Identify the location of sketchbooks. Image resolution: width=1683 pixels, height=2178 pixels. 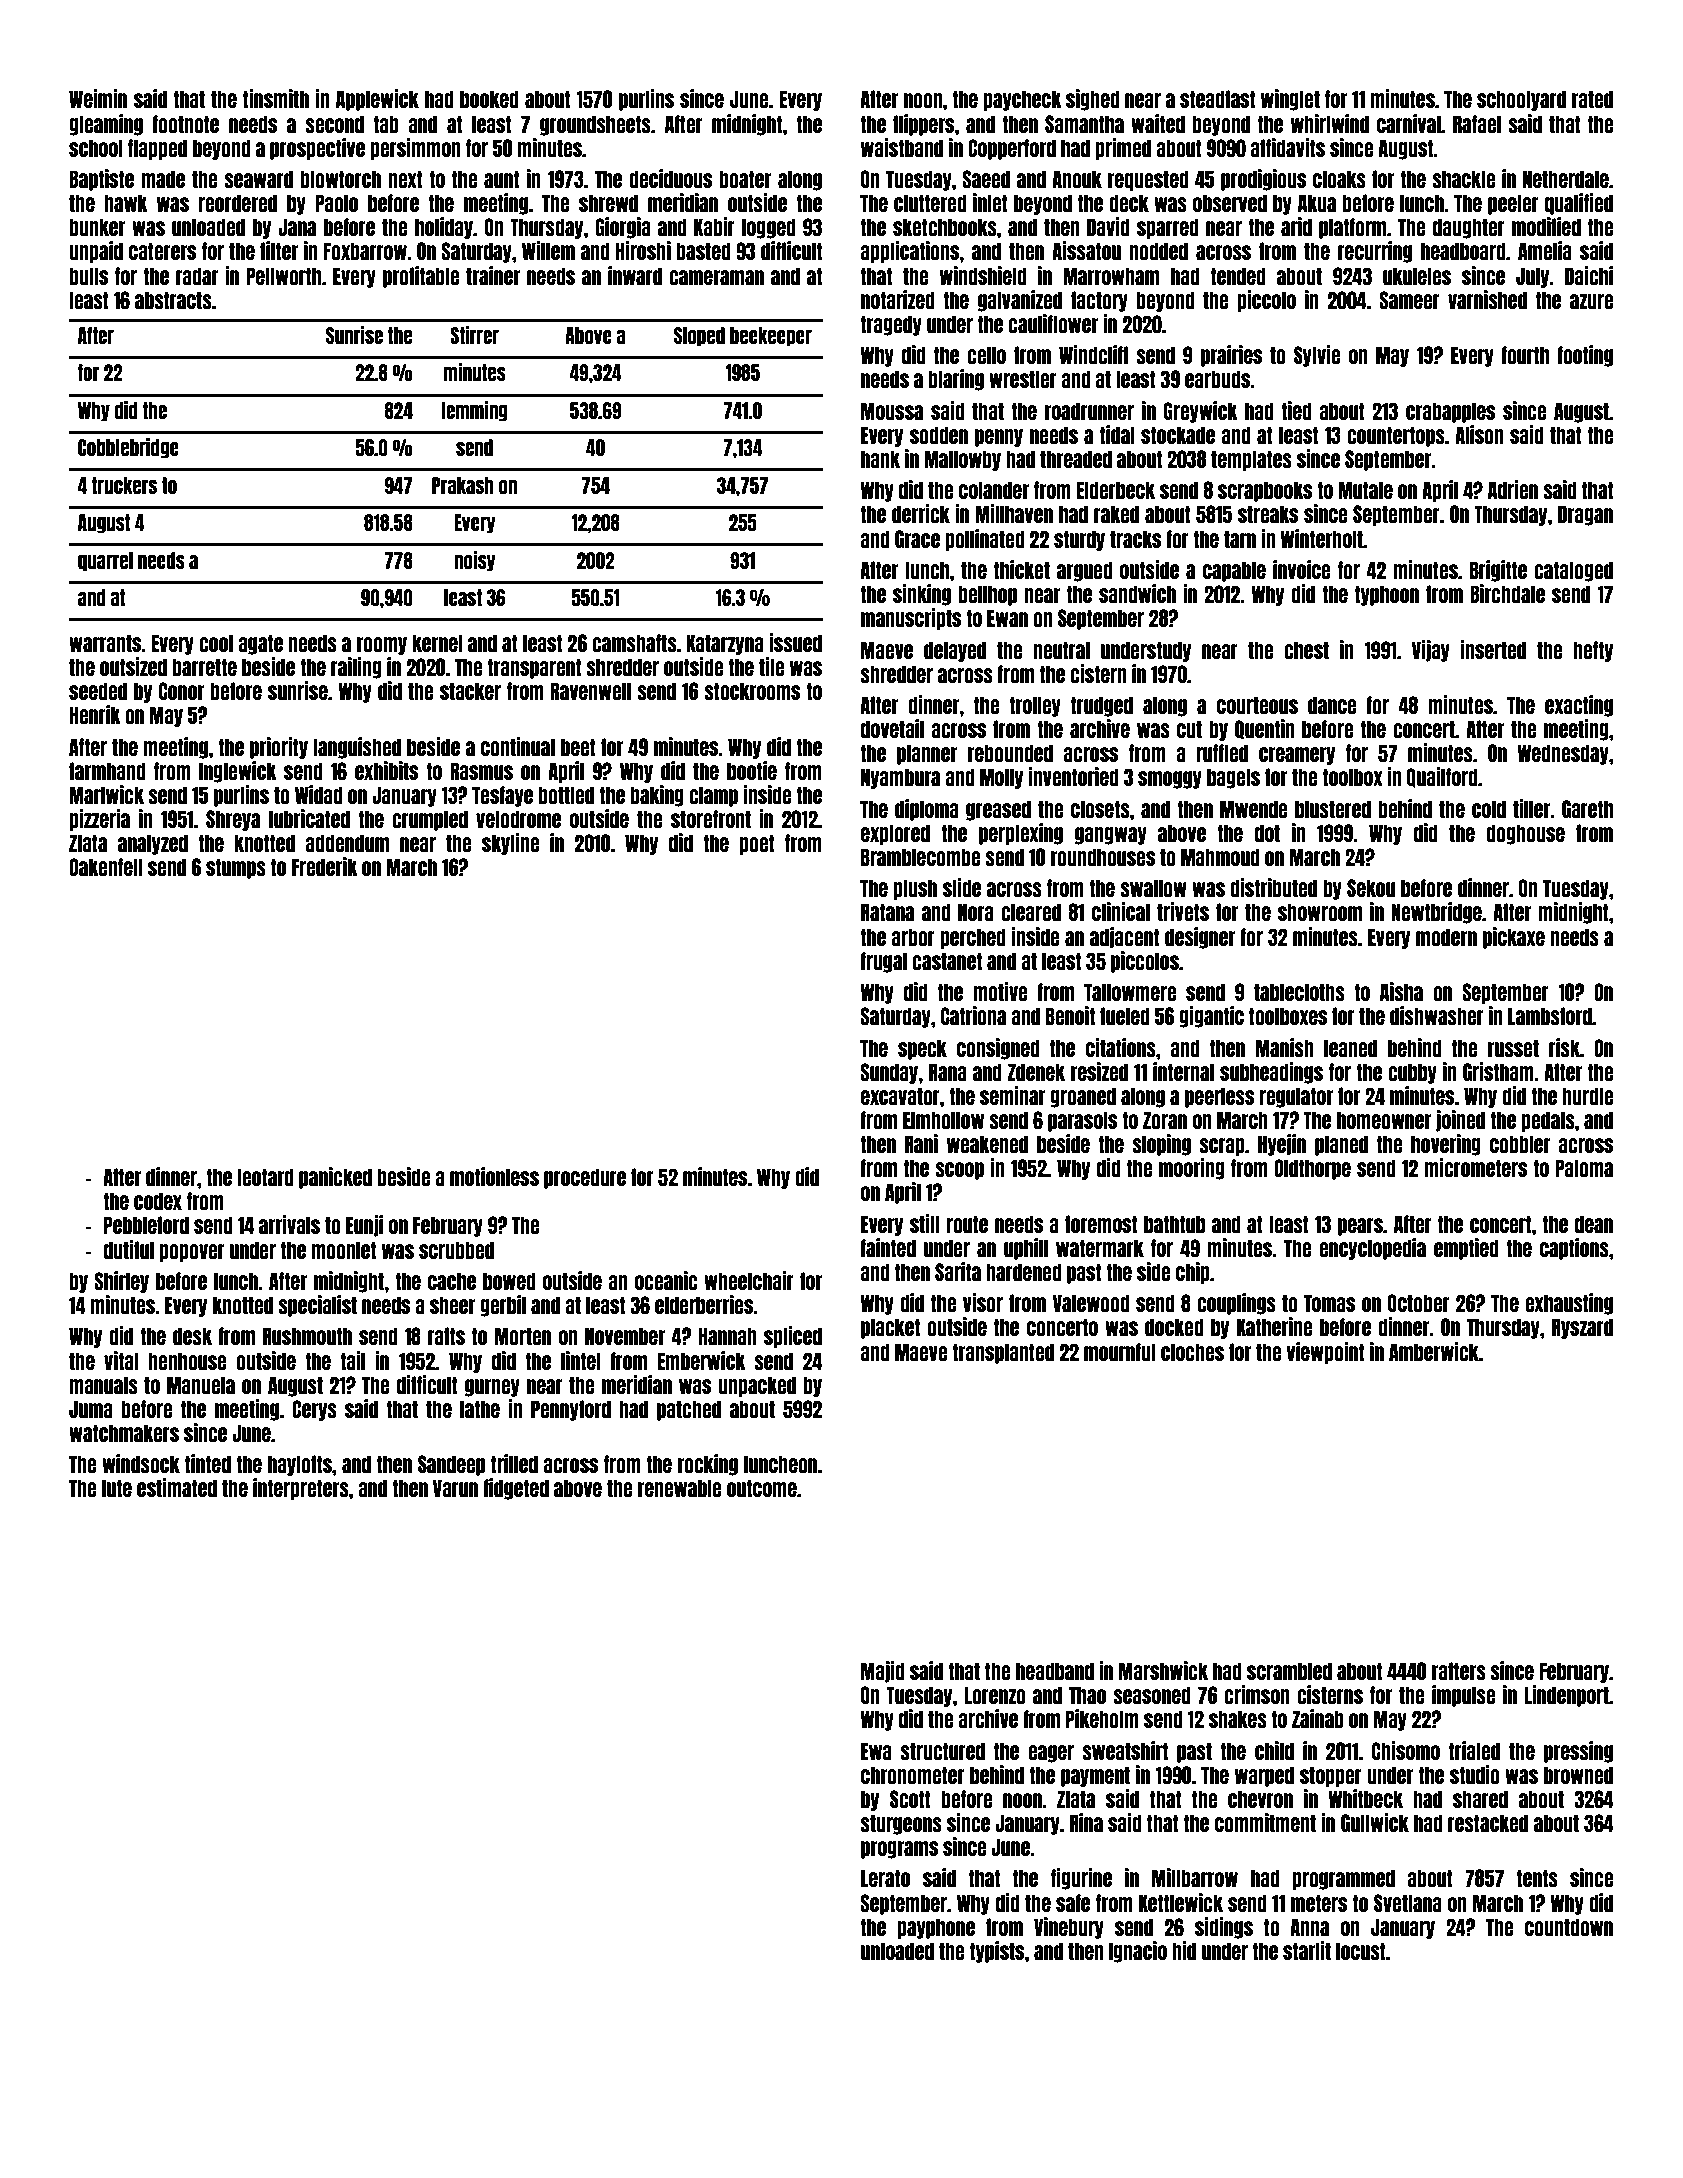
(945, 227).
